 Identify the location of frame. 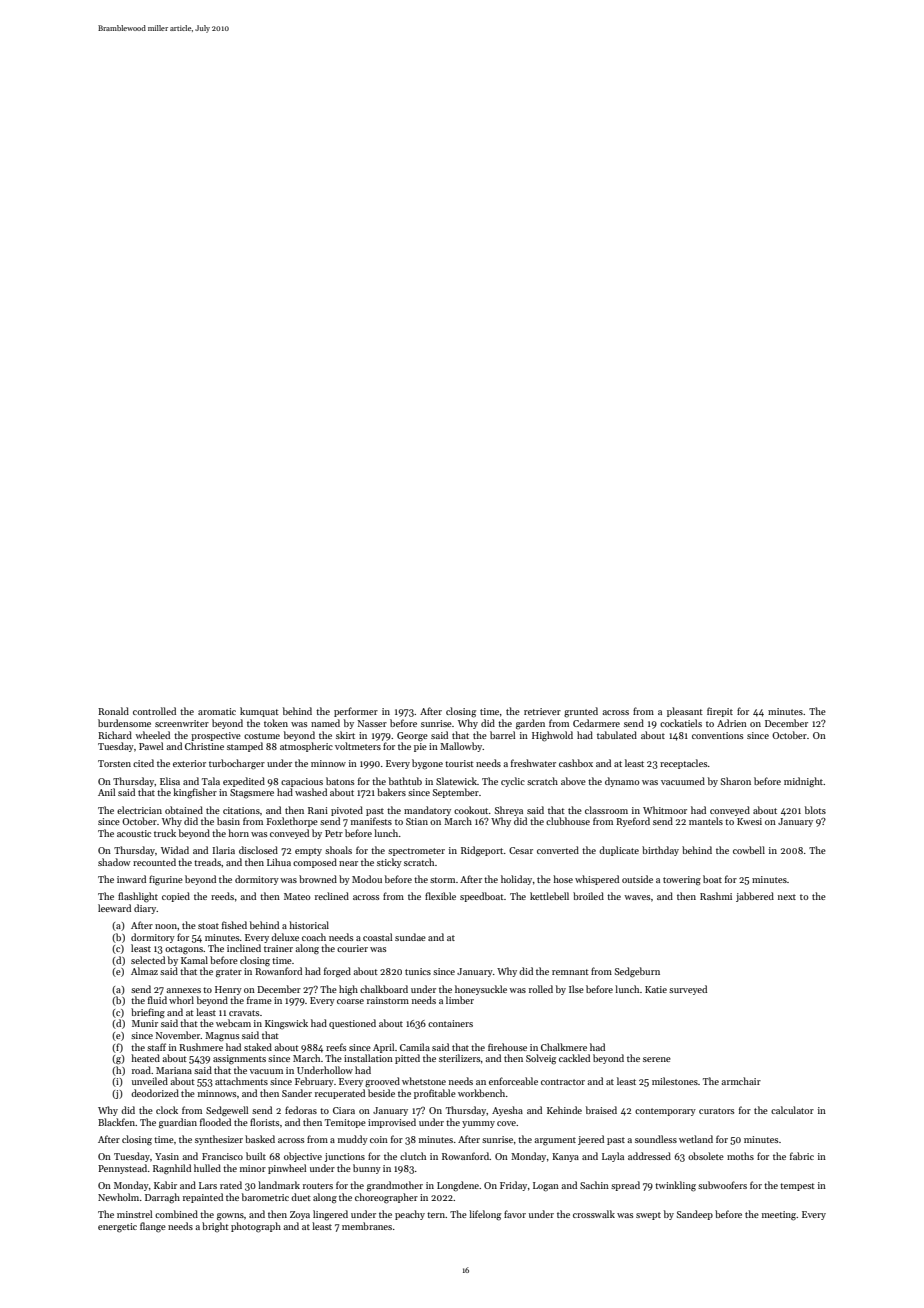
(259, 1000).
